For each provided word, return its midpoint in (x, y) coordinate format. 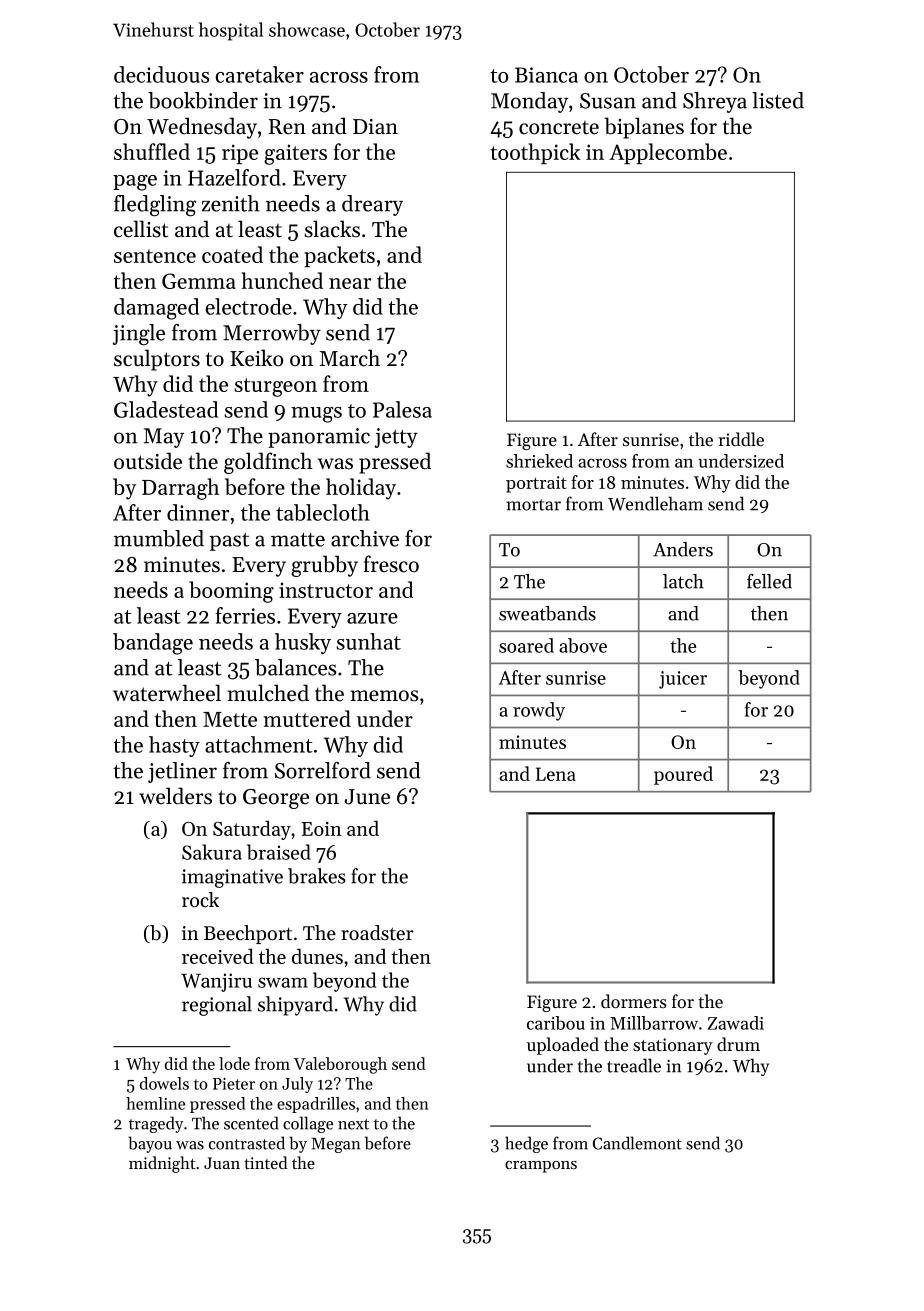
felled (769, 581)
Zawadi (736, 1023)
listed (778, 100)
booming (231, 592)
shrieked (539, 461)
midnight (162, 1164)
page (135, 183)
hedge (526, 1144)
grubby (324, 566)
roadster (377, 933)
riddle (741, 439)
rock (200, 900)
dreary (372, 205)
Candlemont (637, 1143)
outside (148, 461)
